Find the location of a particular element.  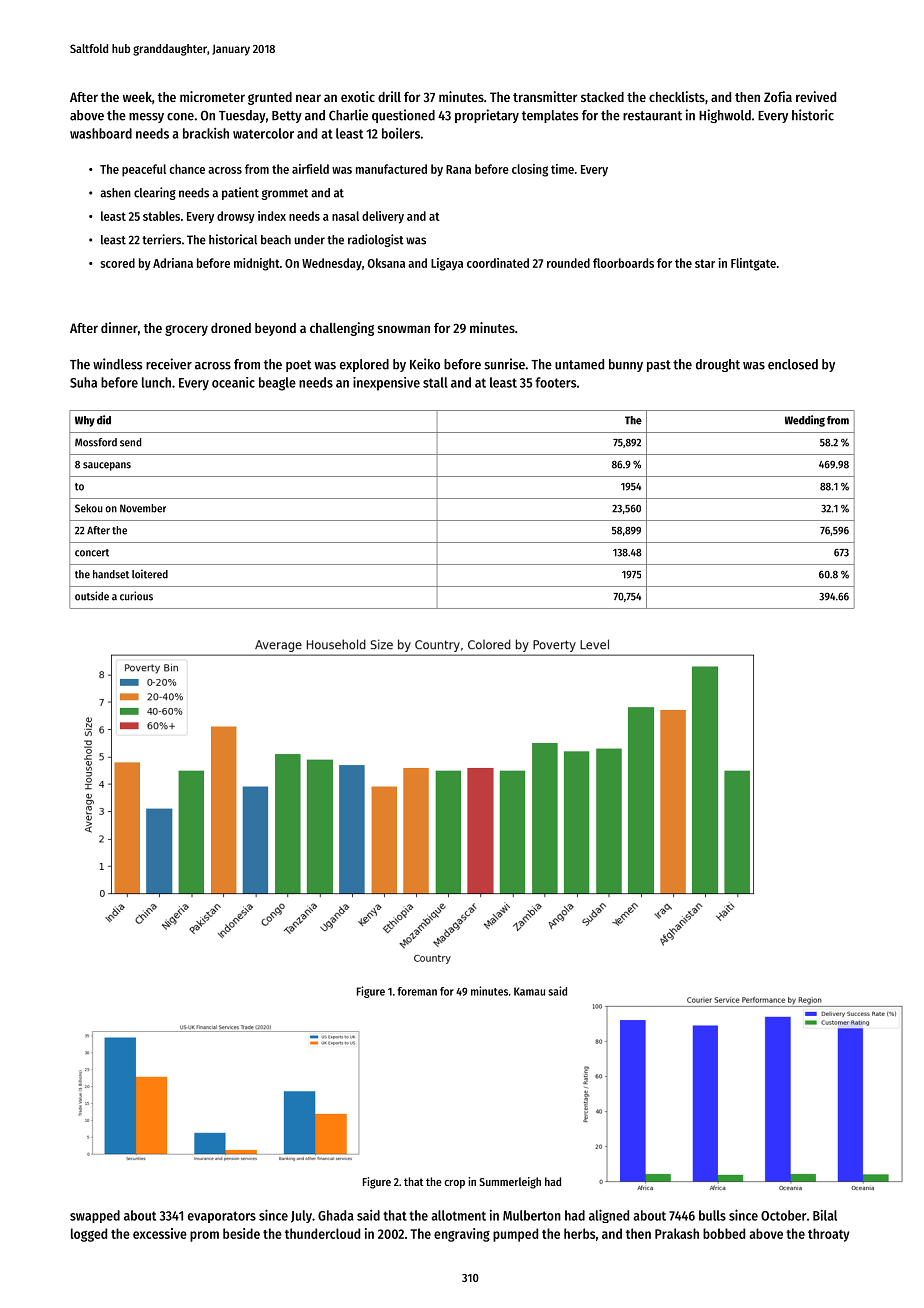

drill is located at coordinates (389, 96).
